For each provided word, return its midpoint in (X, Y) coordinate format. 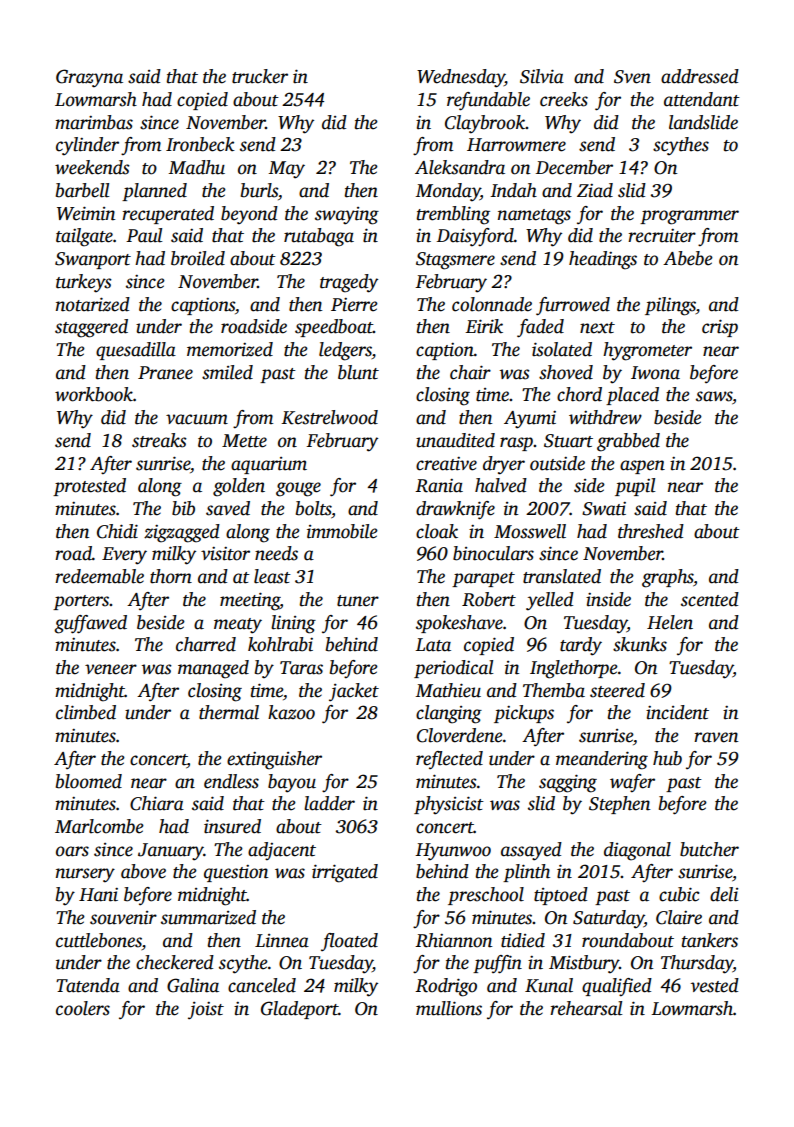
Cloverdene (460, 735)
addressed (700, 76)
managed (213, 669)
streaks (159, 440)
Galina (193, 985)
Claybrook (485, 124)
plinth (526, 873)
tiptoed (561, 896)
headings (603, 260)
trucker (260, 76)
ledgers (345, 351)
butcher (709, 849)
